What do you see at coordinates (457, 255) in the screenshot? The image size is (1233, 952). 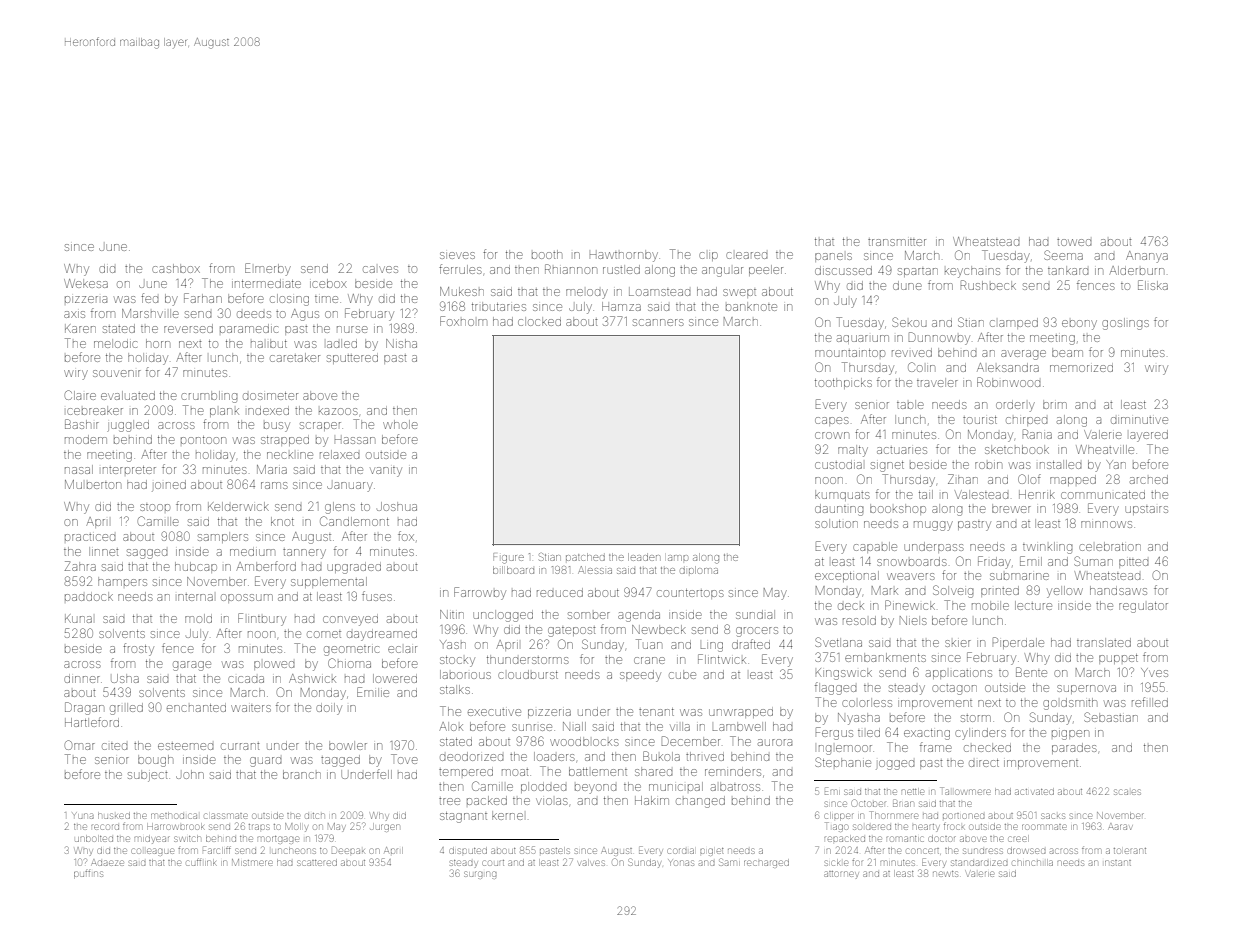 I see `sieves` at bounding box center [457, 255].
